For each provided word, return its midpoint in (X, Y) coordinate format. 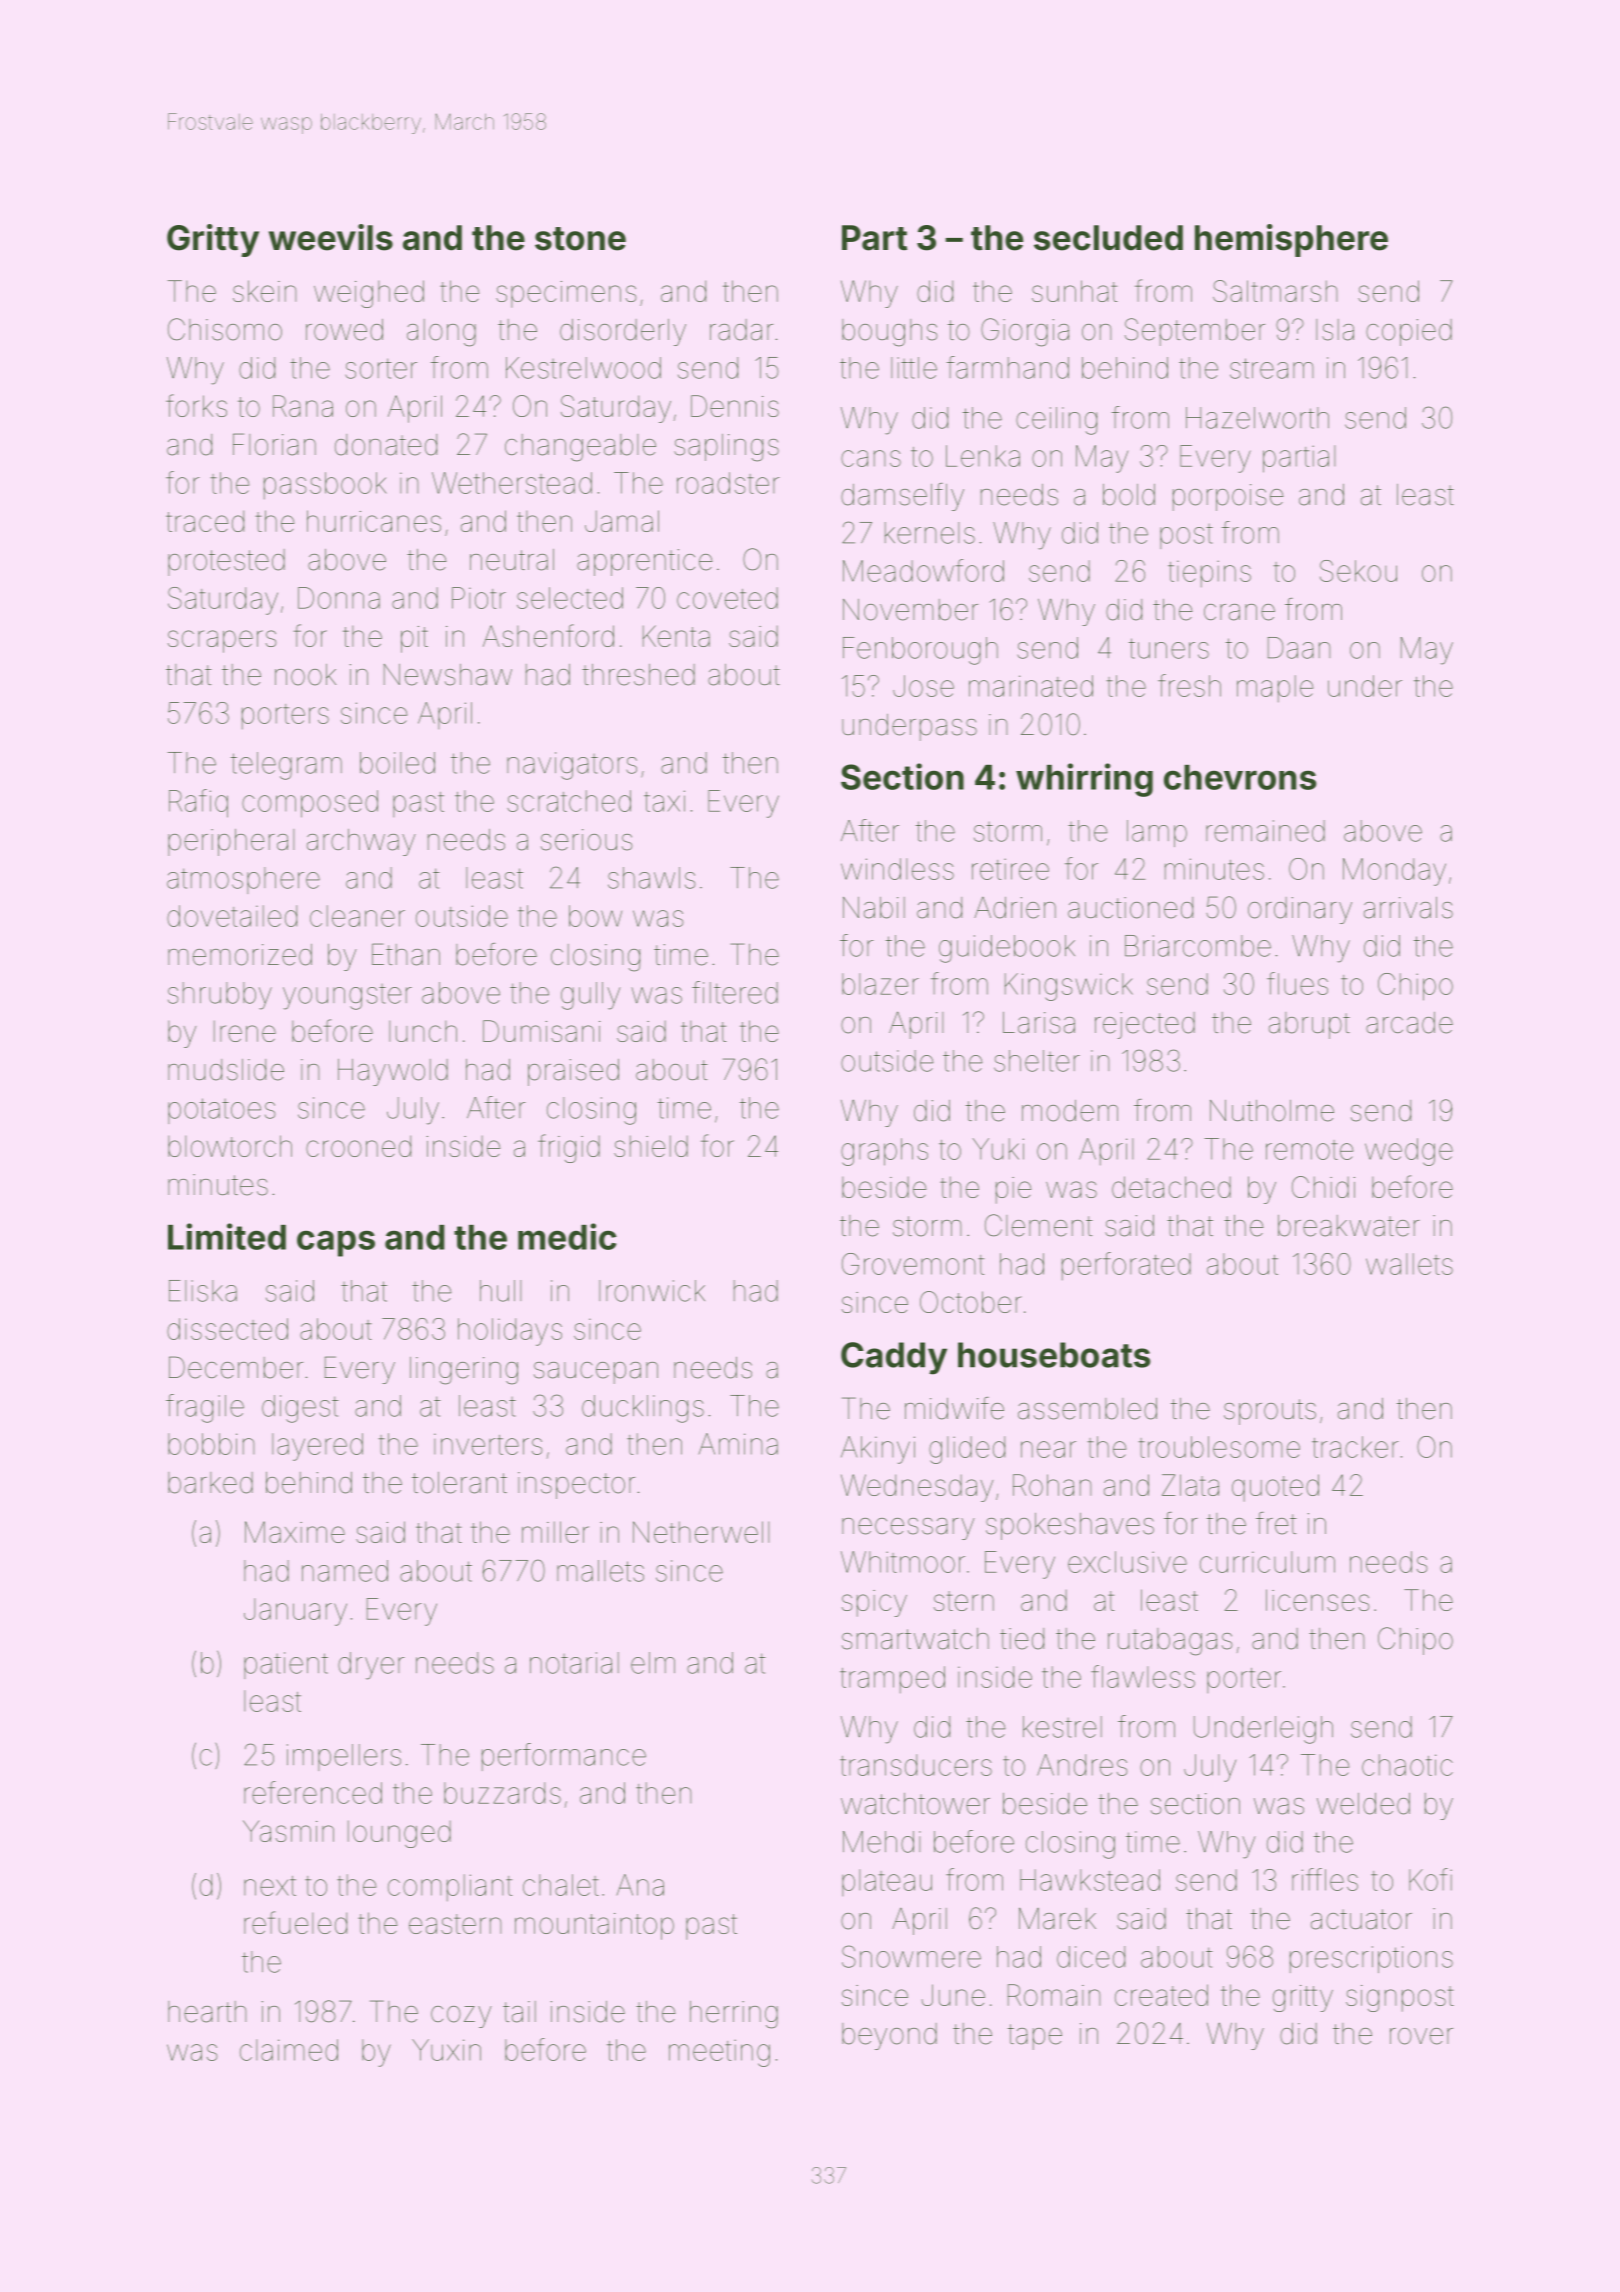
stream (1272, 368)
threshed (638, 675)
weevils (331, 237)
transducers (916, 1765)
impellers (344, 1757)
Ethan (406, 954)
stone (580, 239)
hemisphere (1291, 240)
